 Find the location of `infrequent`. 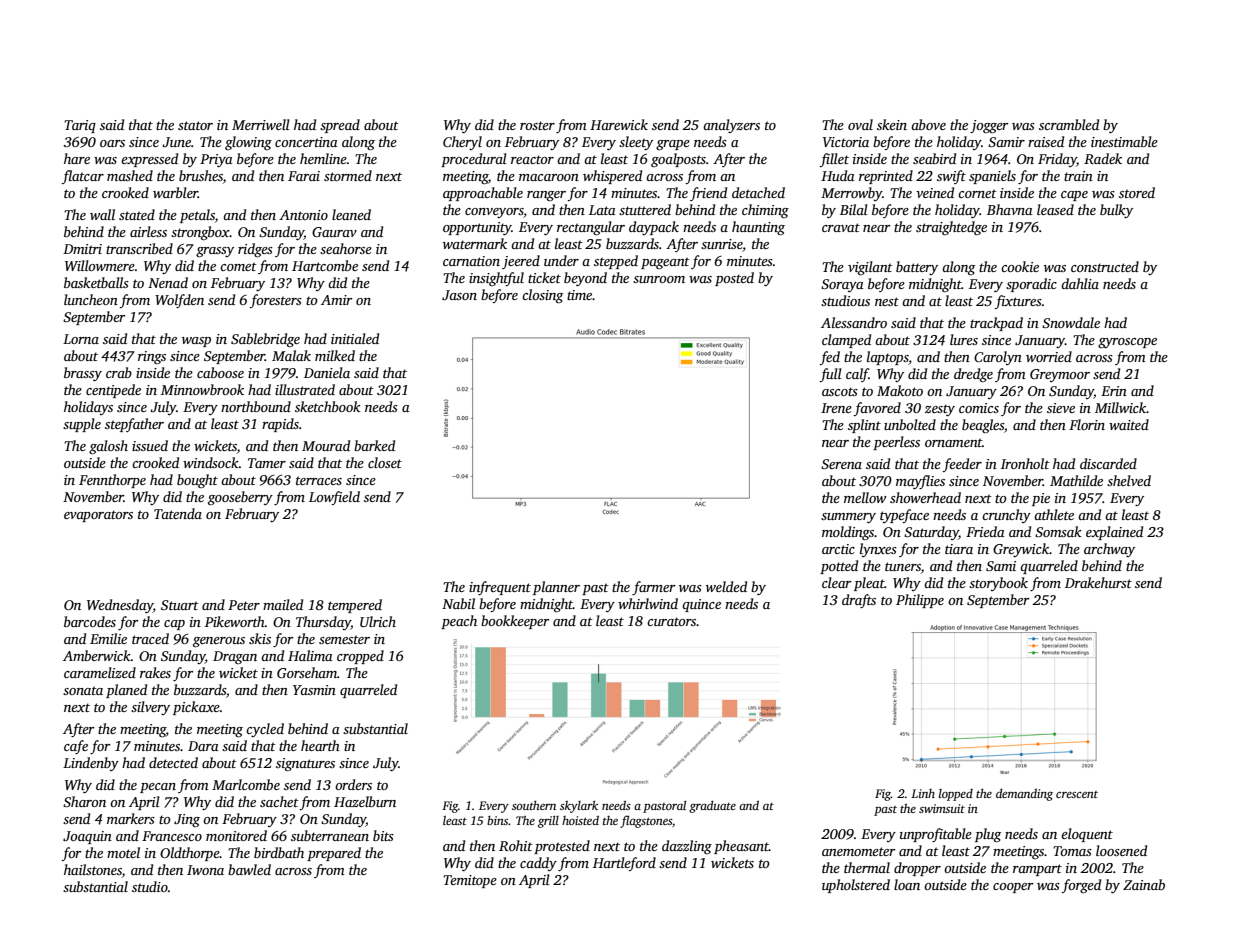

infrequent is located at coordinates (500, 588).
